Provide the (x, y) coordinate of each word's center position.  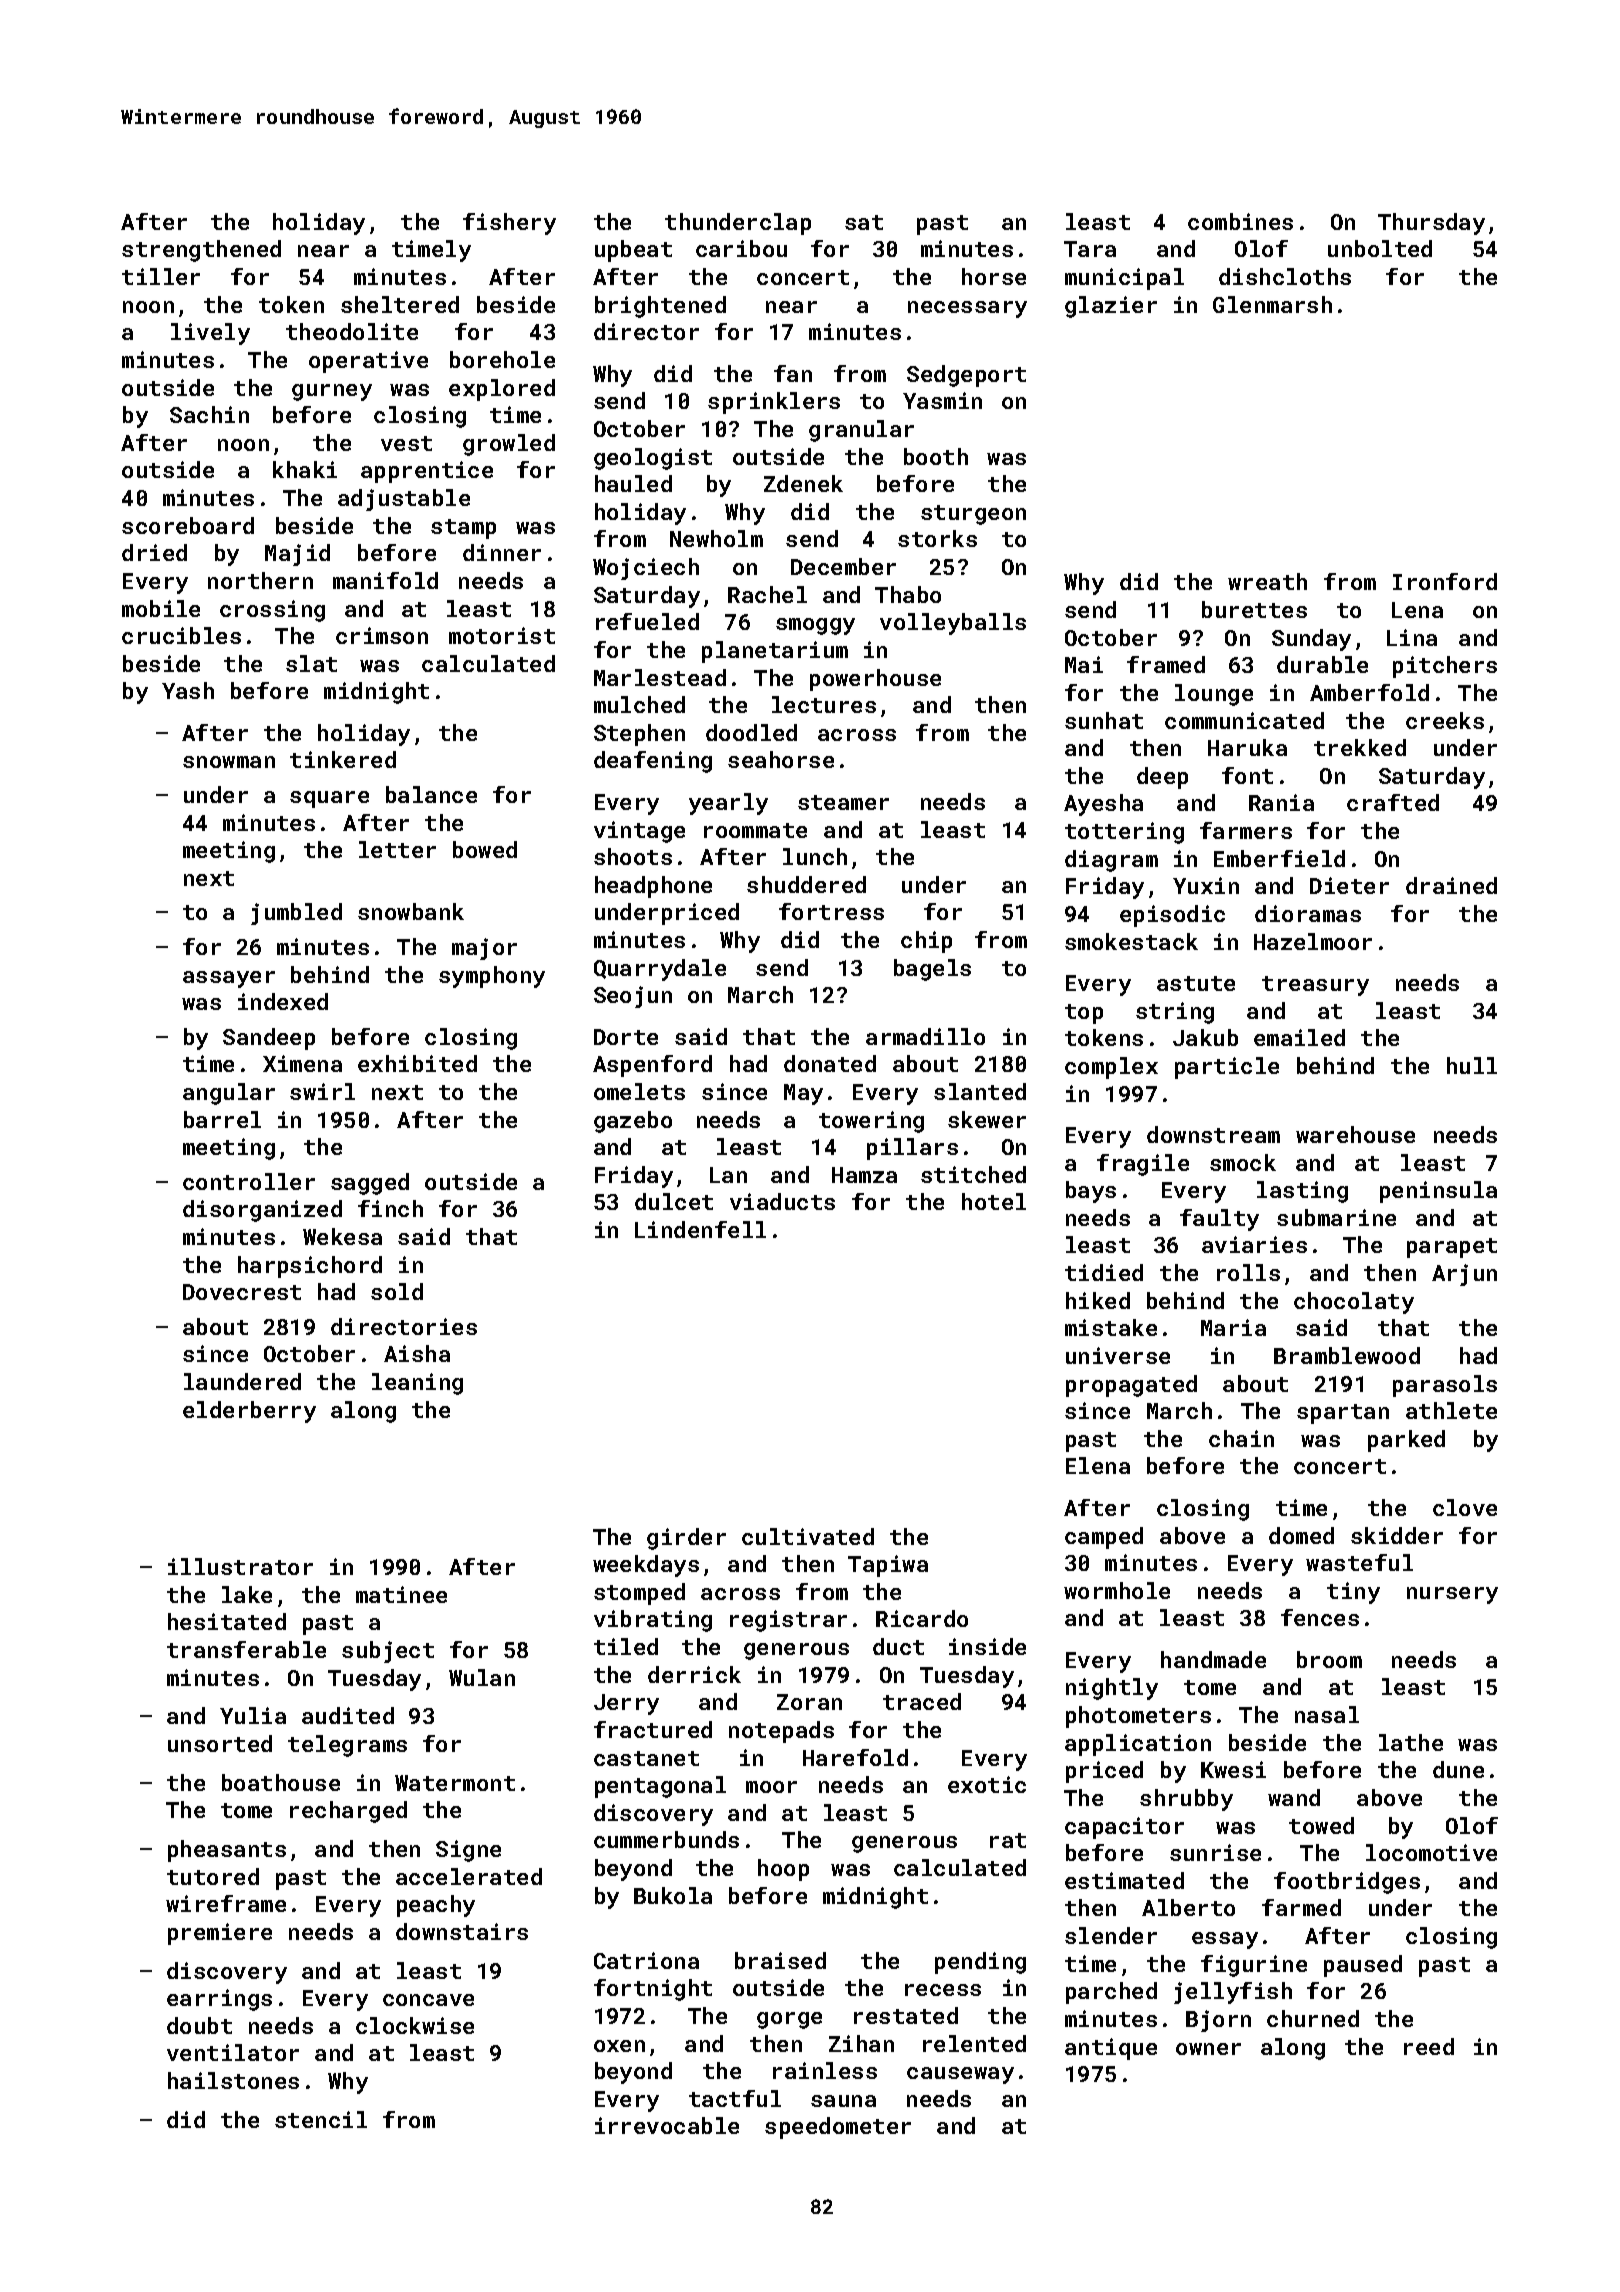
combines (1240, 221)
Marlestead (660, 677)
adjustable (404, 500)
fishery (509, 224)
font (1247, 775)
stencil (321, 2119)
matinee (401, 1594)
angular (229, 1094)
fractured (653, 1729)
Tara (1090, 249)
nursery (1452, 1595)
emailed (1299, 1037)
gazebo (633, 1122)
